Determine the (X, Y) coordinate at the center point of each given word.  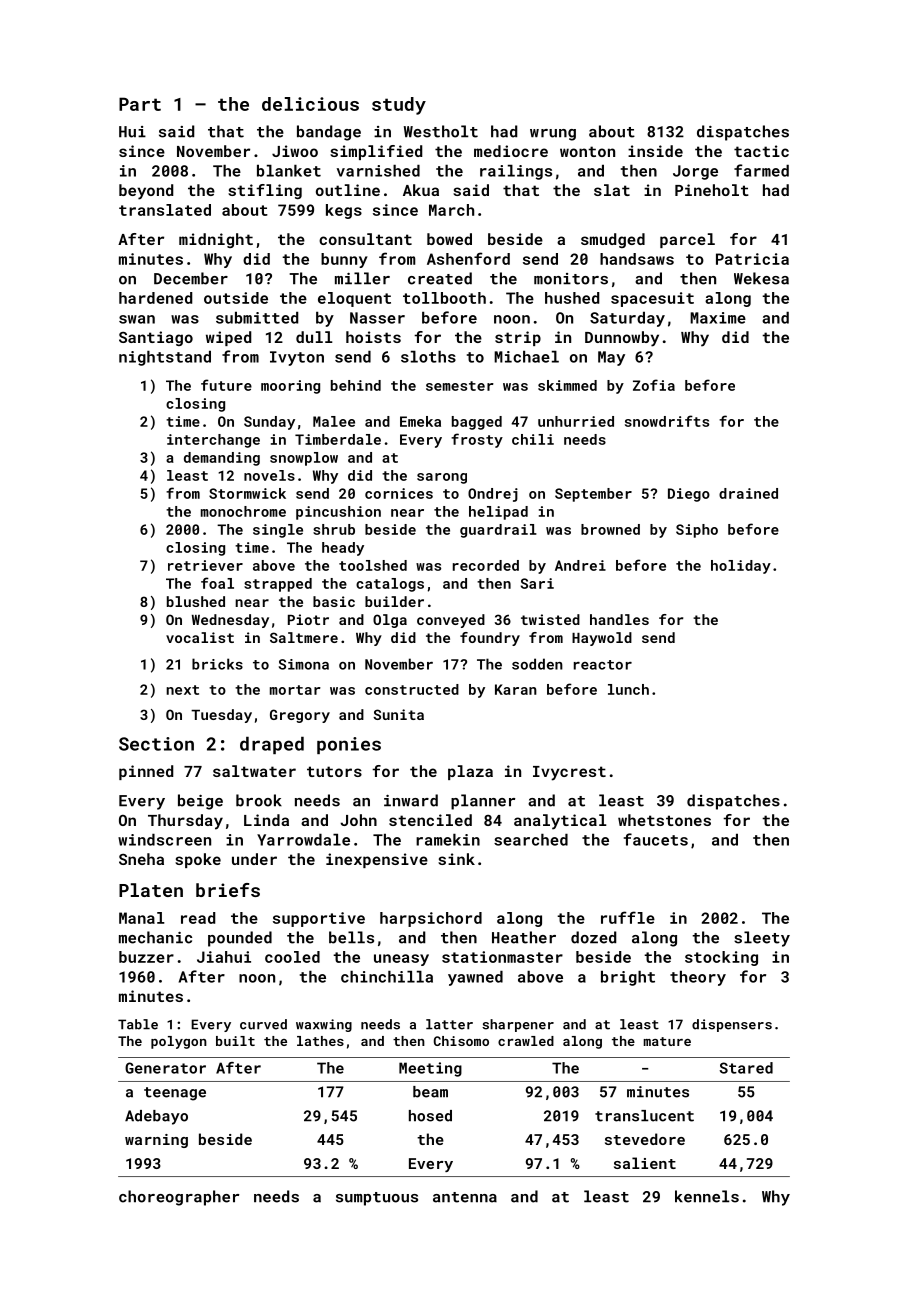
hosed (430, 1116)
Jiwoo (295, 151)
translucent (644, 1116)
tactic (761, 151)
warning (156, 1141)
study (399, 106)
